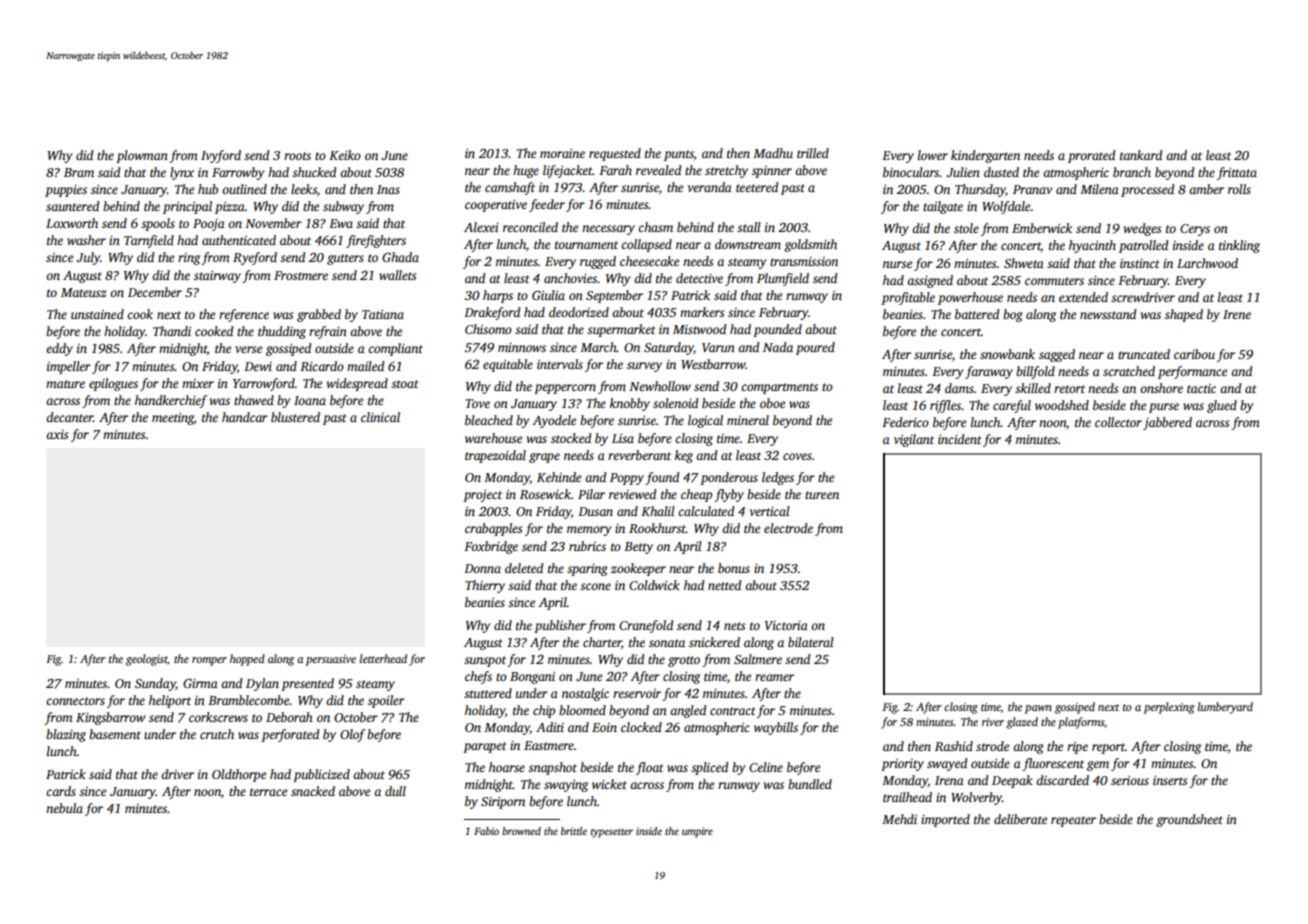 This image has width=1308, height=924. What do you see at coordinates (88, 258) in the image?
I see `July` at bounding box center [88, 258].
